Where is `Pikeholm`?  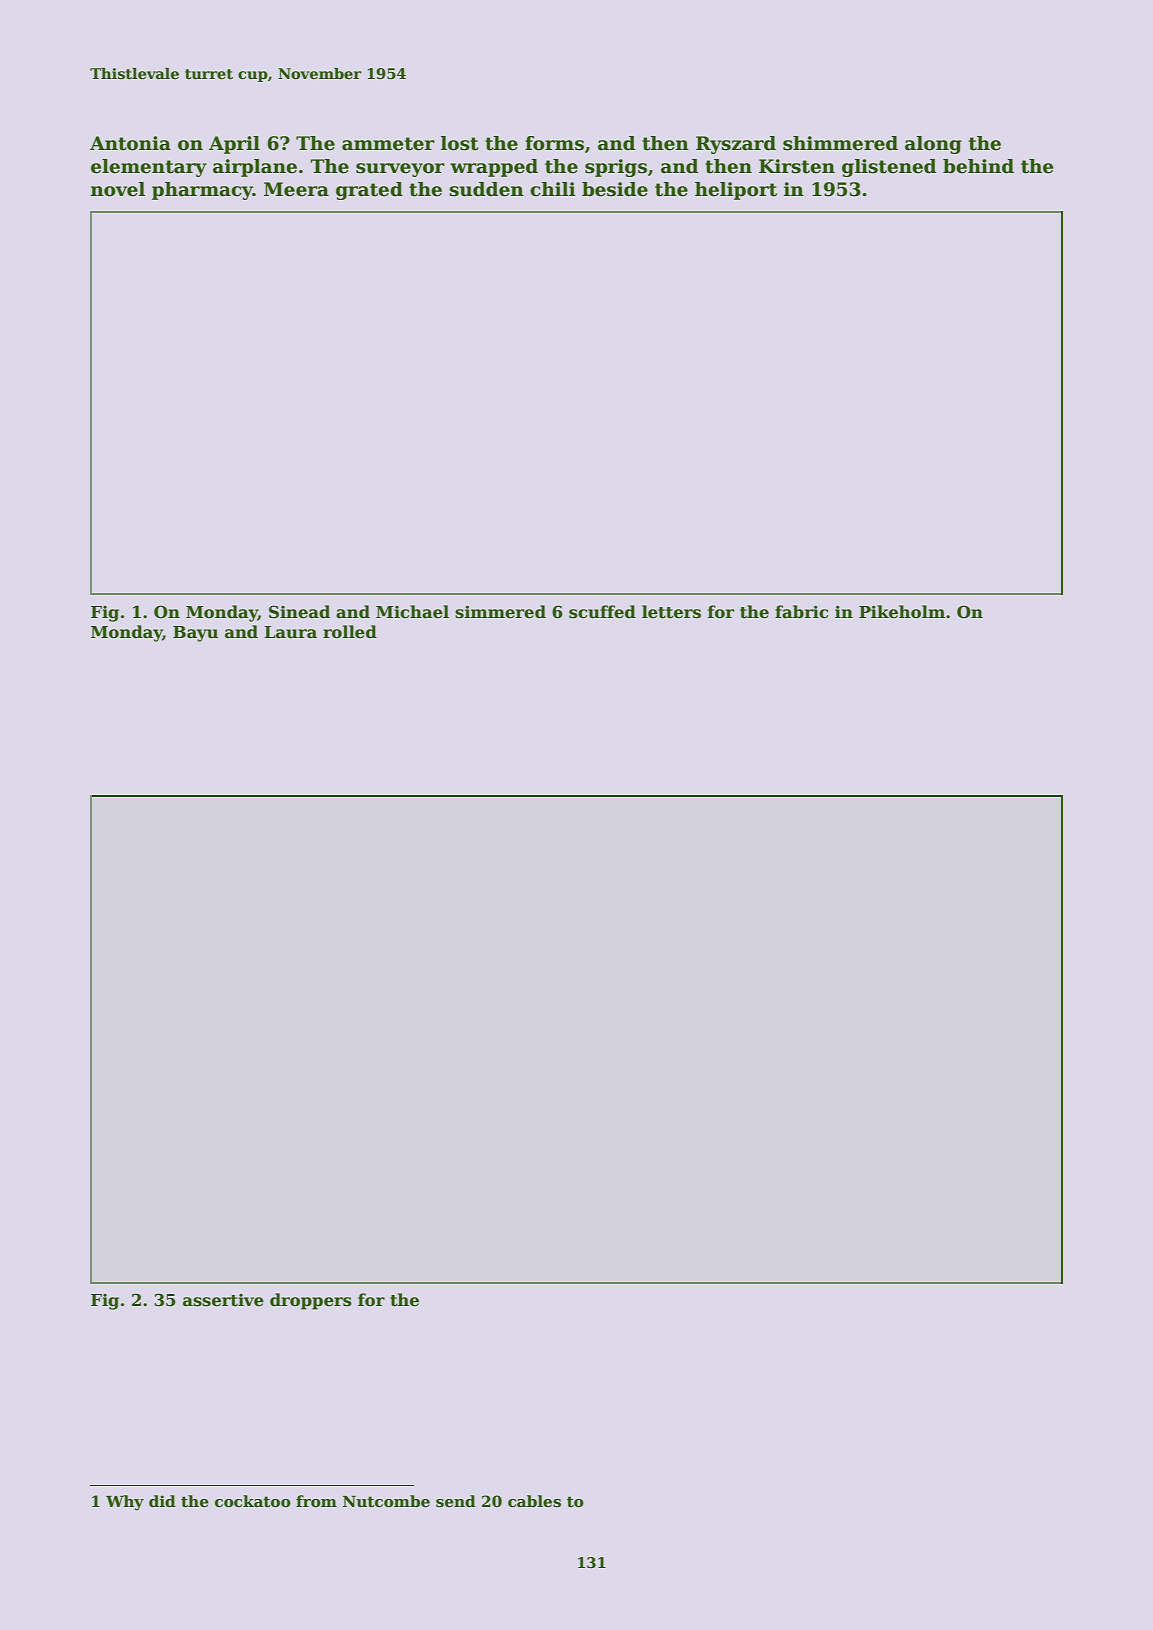
Pikeholm is located at coordinates (902, 612).
